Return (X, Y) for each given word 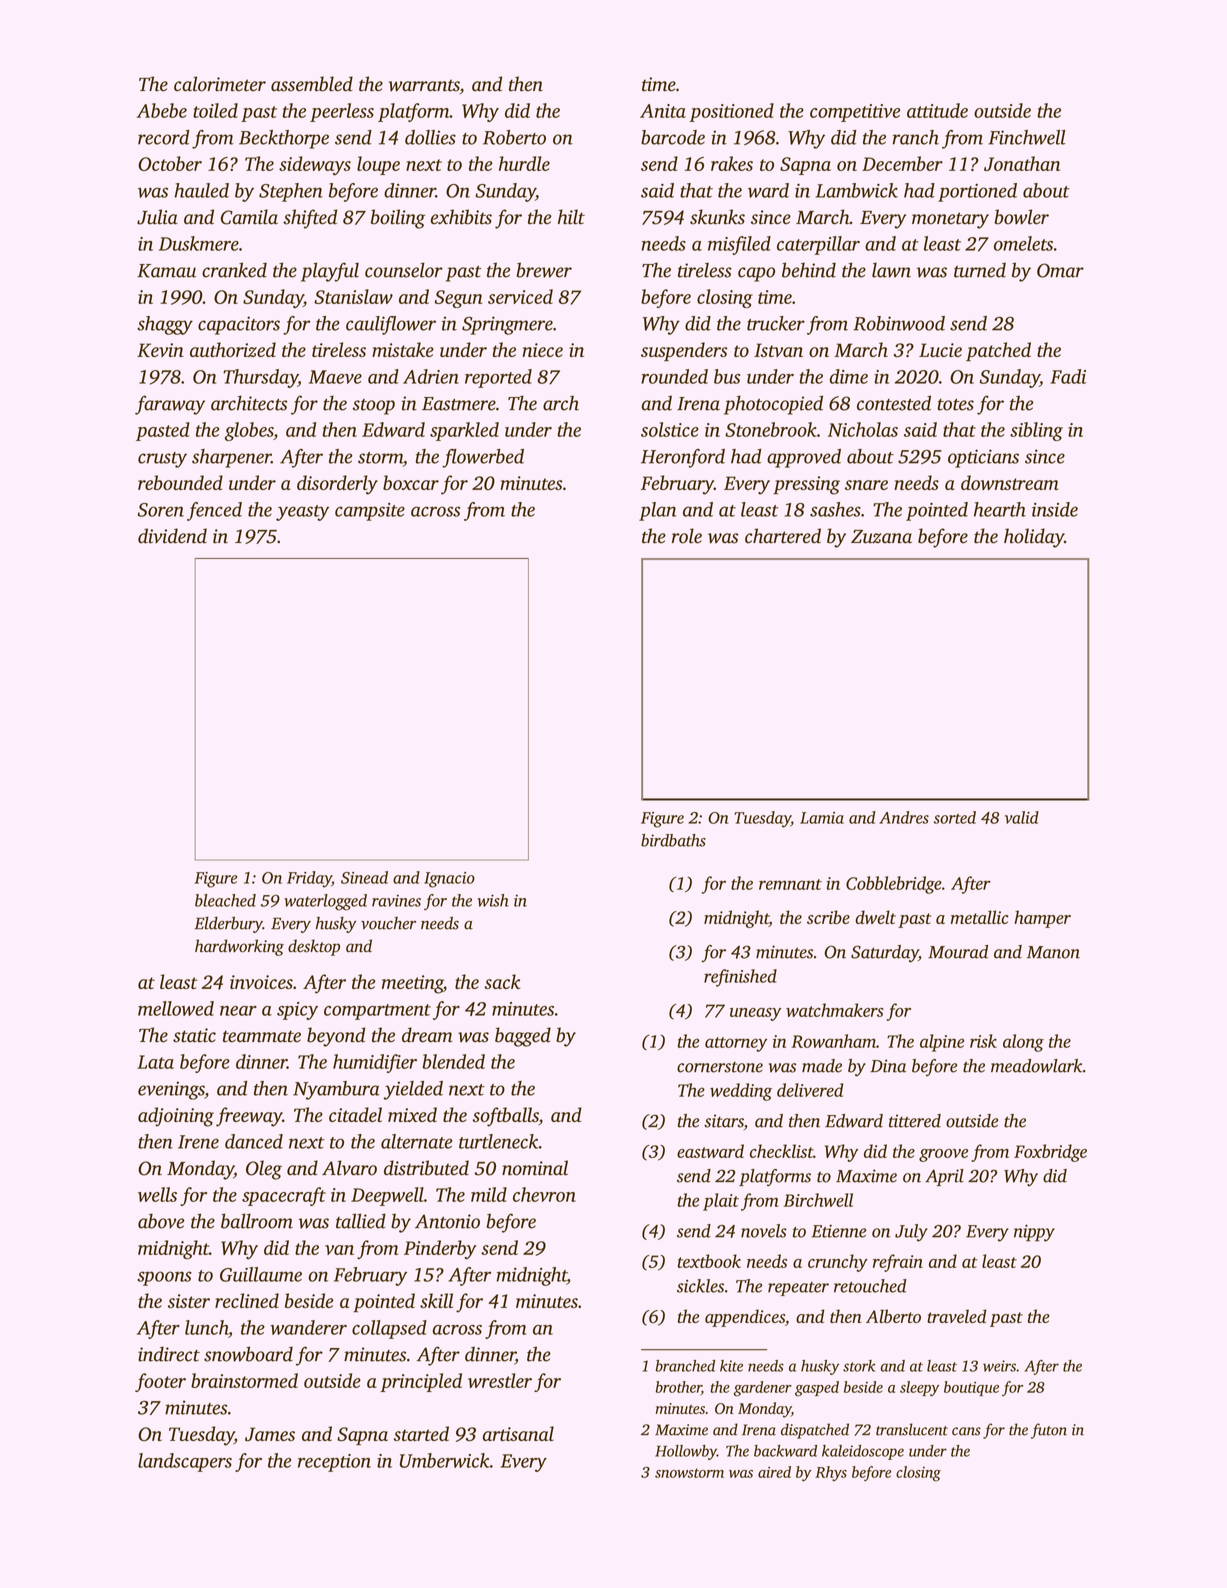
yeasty (302, 513)
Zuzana (881, 537)
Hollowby (686, 1452)
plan (658, 511)
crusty (162, 460)
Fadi (1068, 376)
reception (334, 1463)
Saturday (885, 954)
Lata (155, 1062)
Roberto (514, 137)
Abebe (162, 110)
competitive (855, 113)
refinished (740, 978)
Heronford (683, 458)
